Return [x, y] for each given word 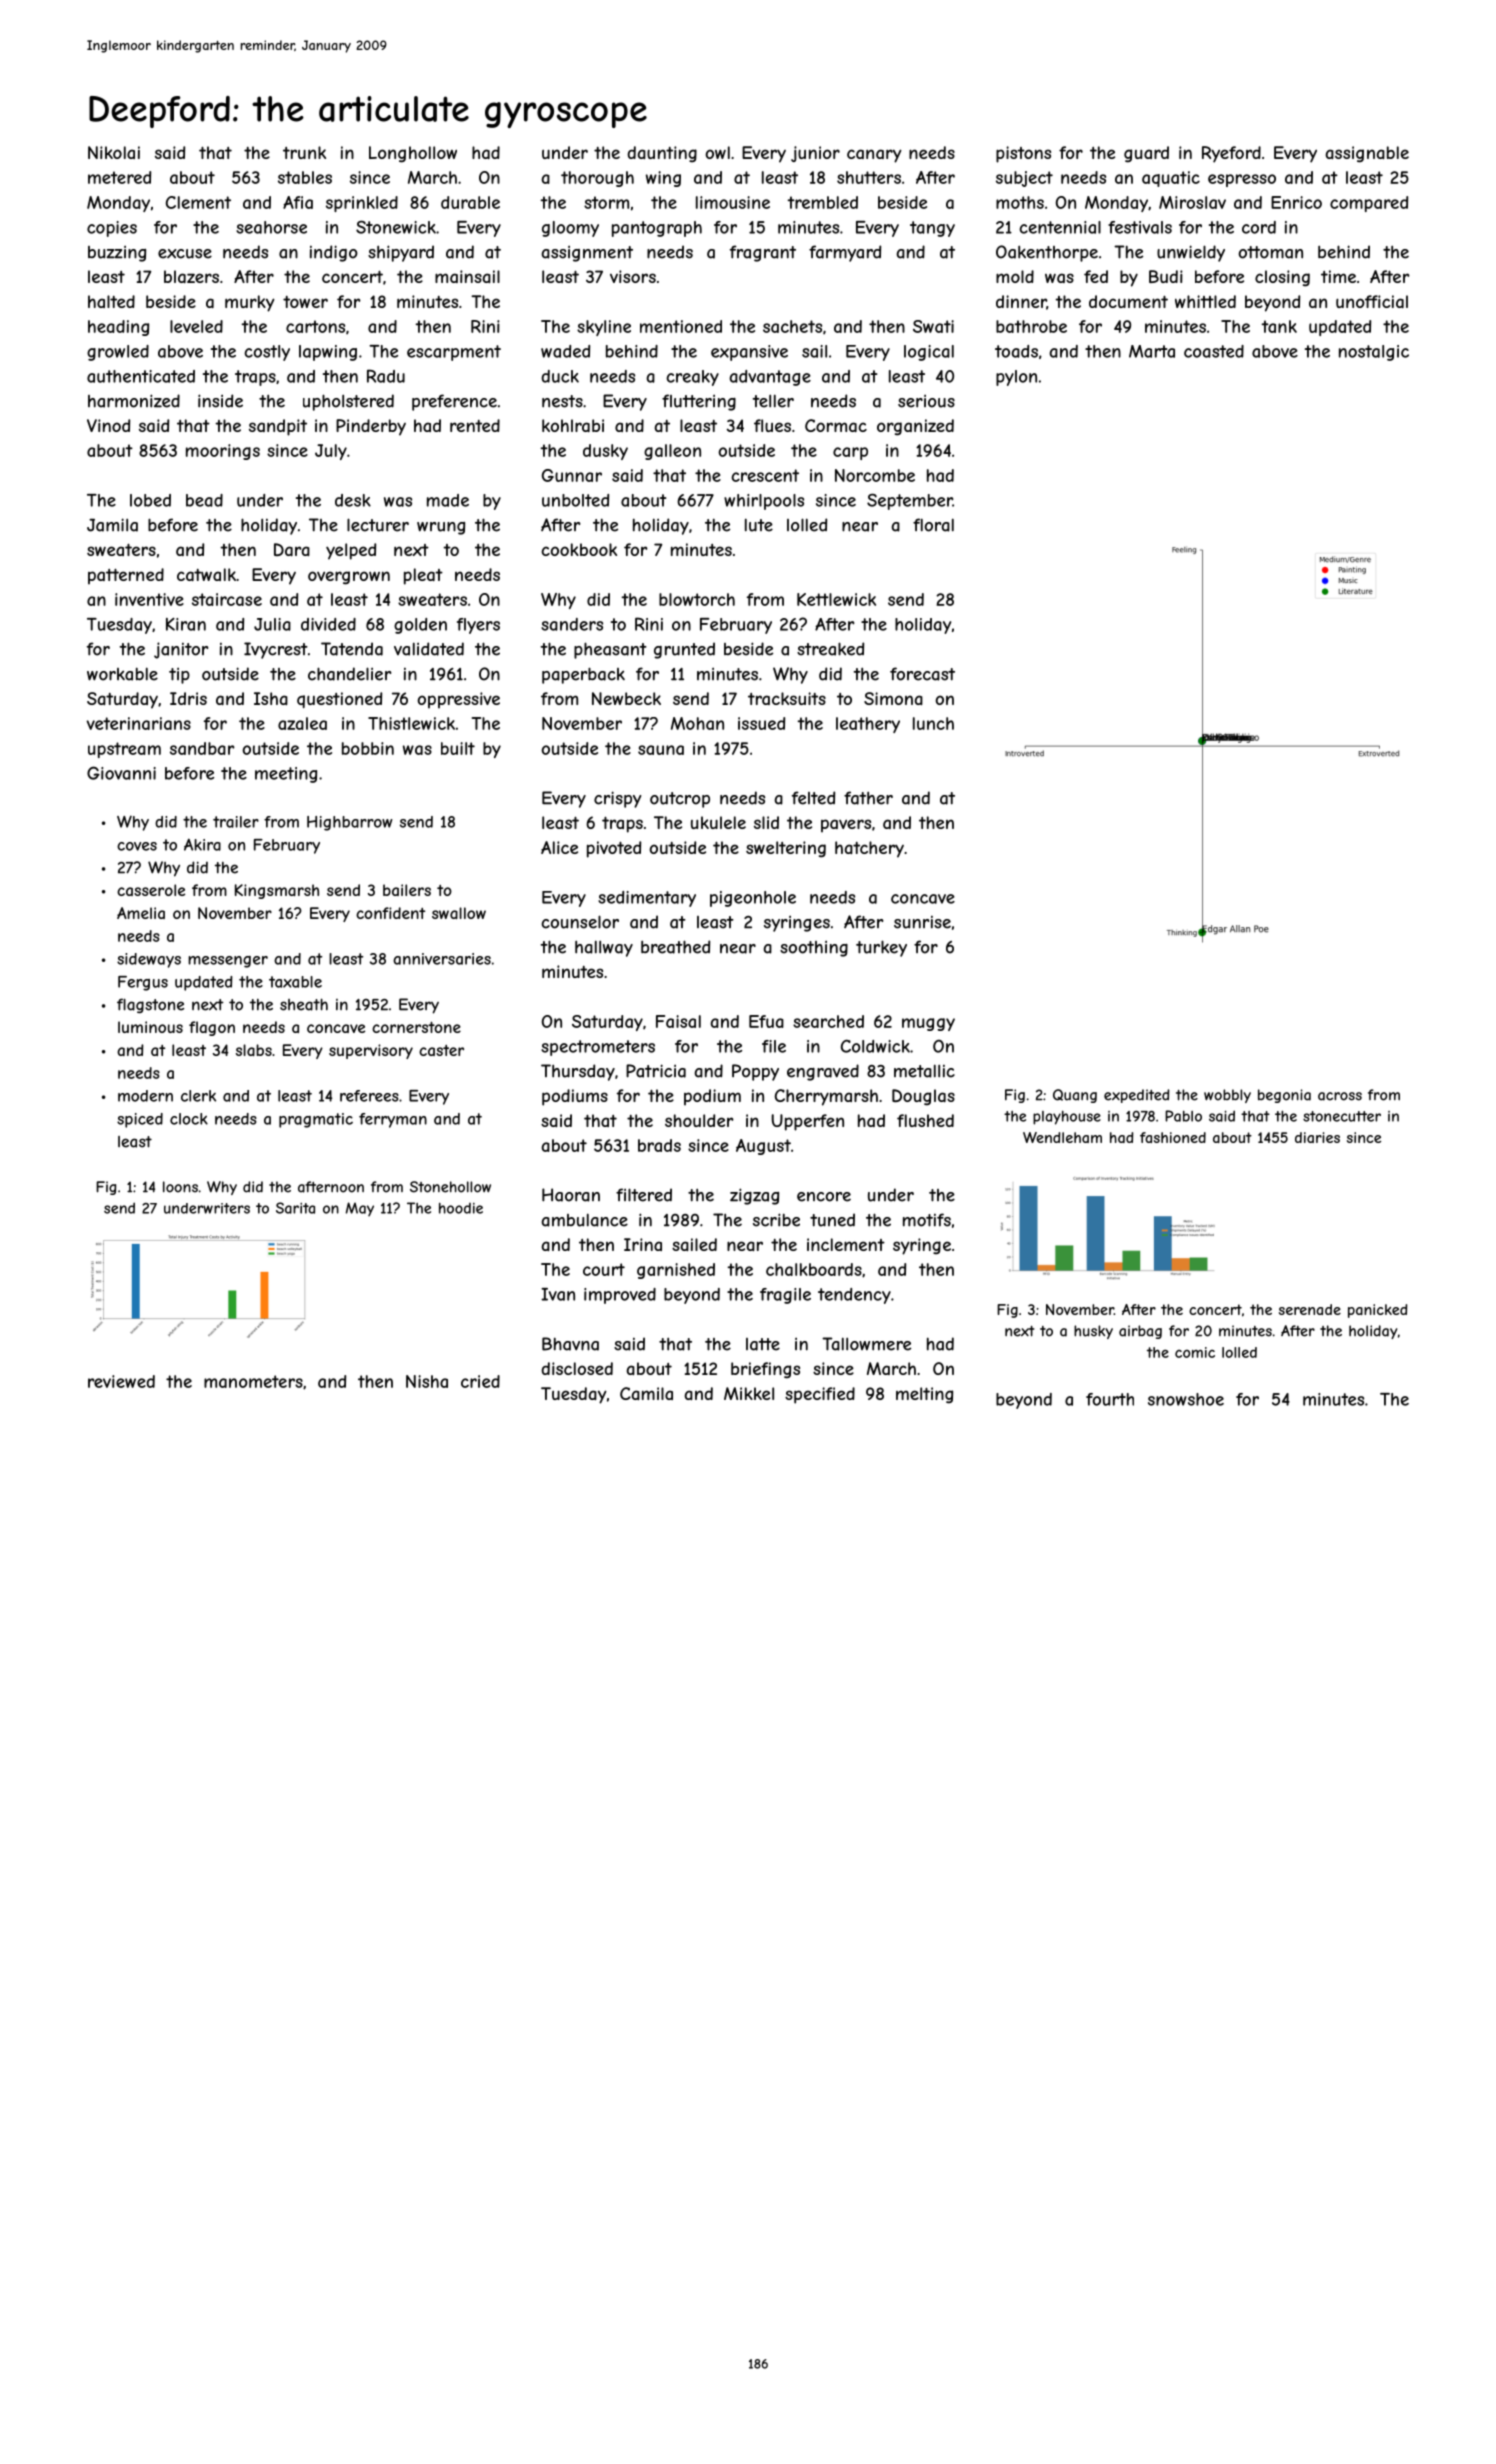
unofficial [1372, 301]
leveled [196, 326]
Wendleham [1062, 1137]
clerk [198, 1096]
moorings [223, 452]
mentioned [681, 326]
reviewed [121, 1381]
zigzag [754, 1196]
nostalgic [1374, 353]
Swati [933, 326]
